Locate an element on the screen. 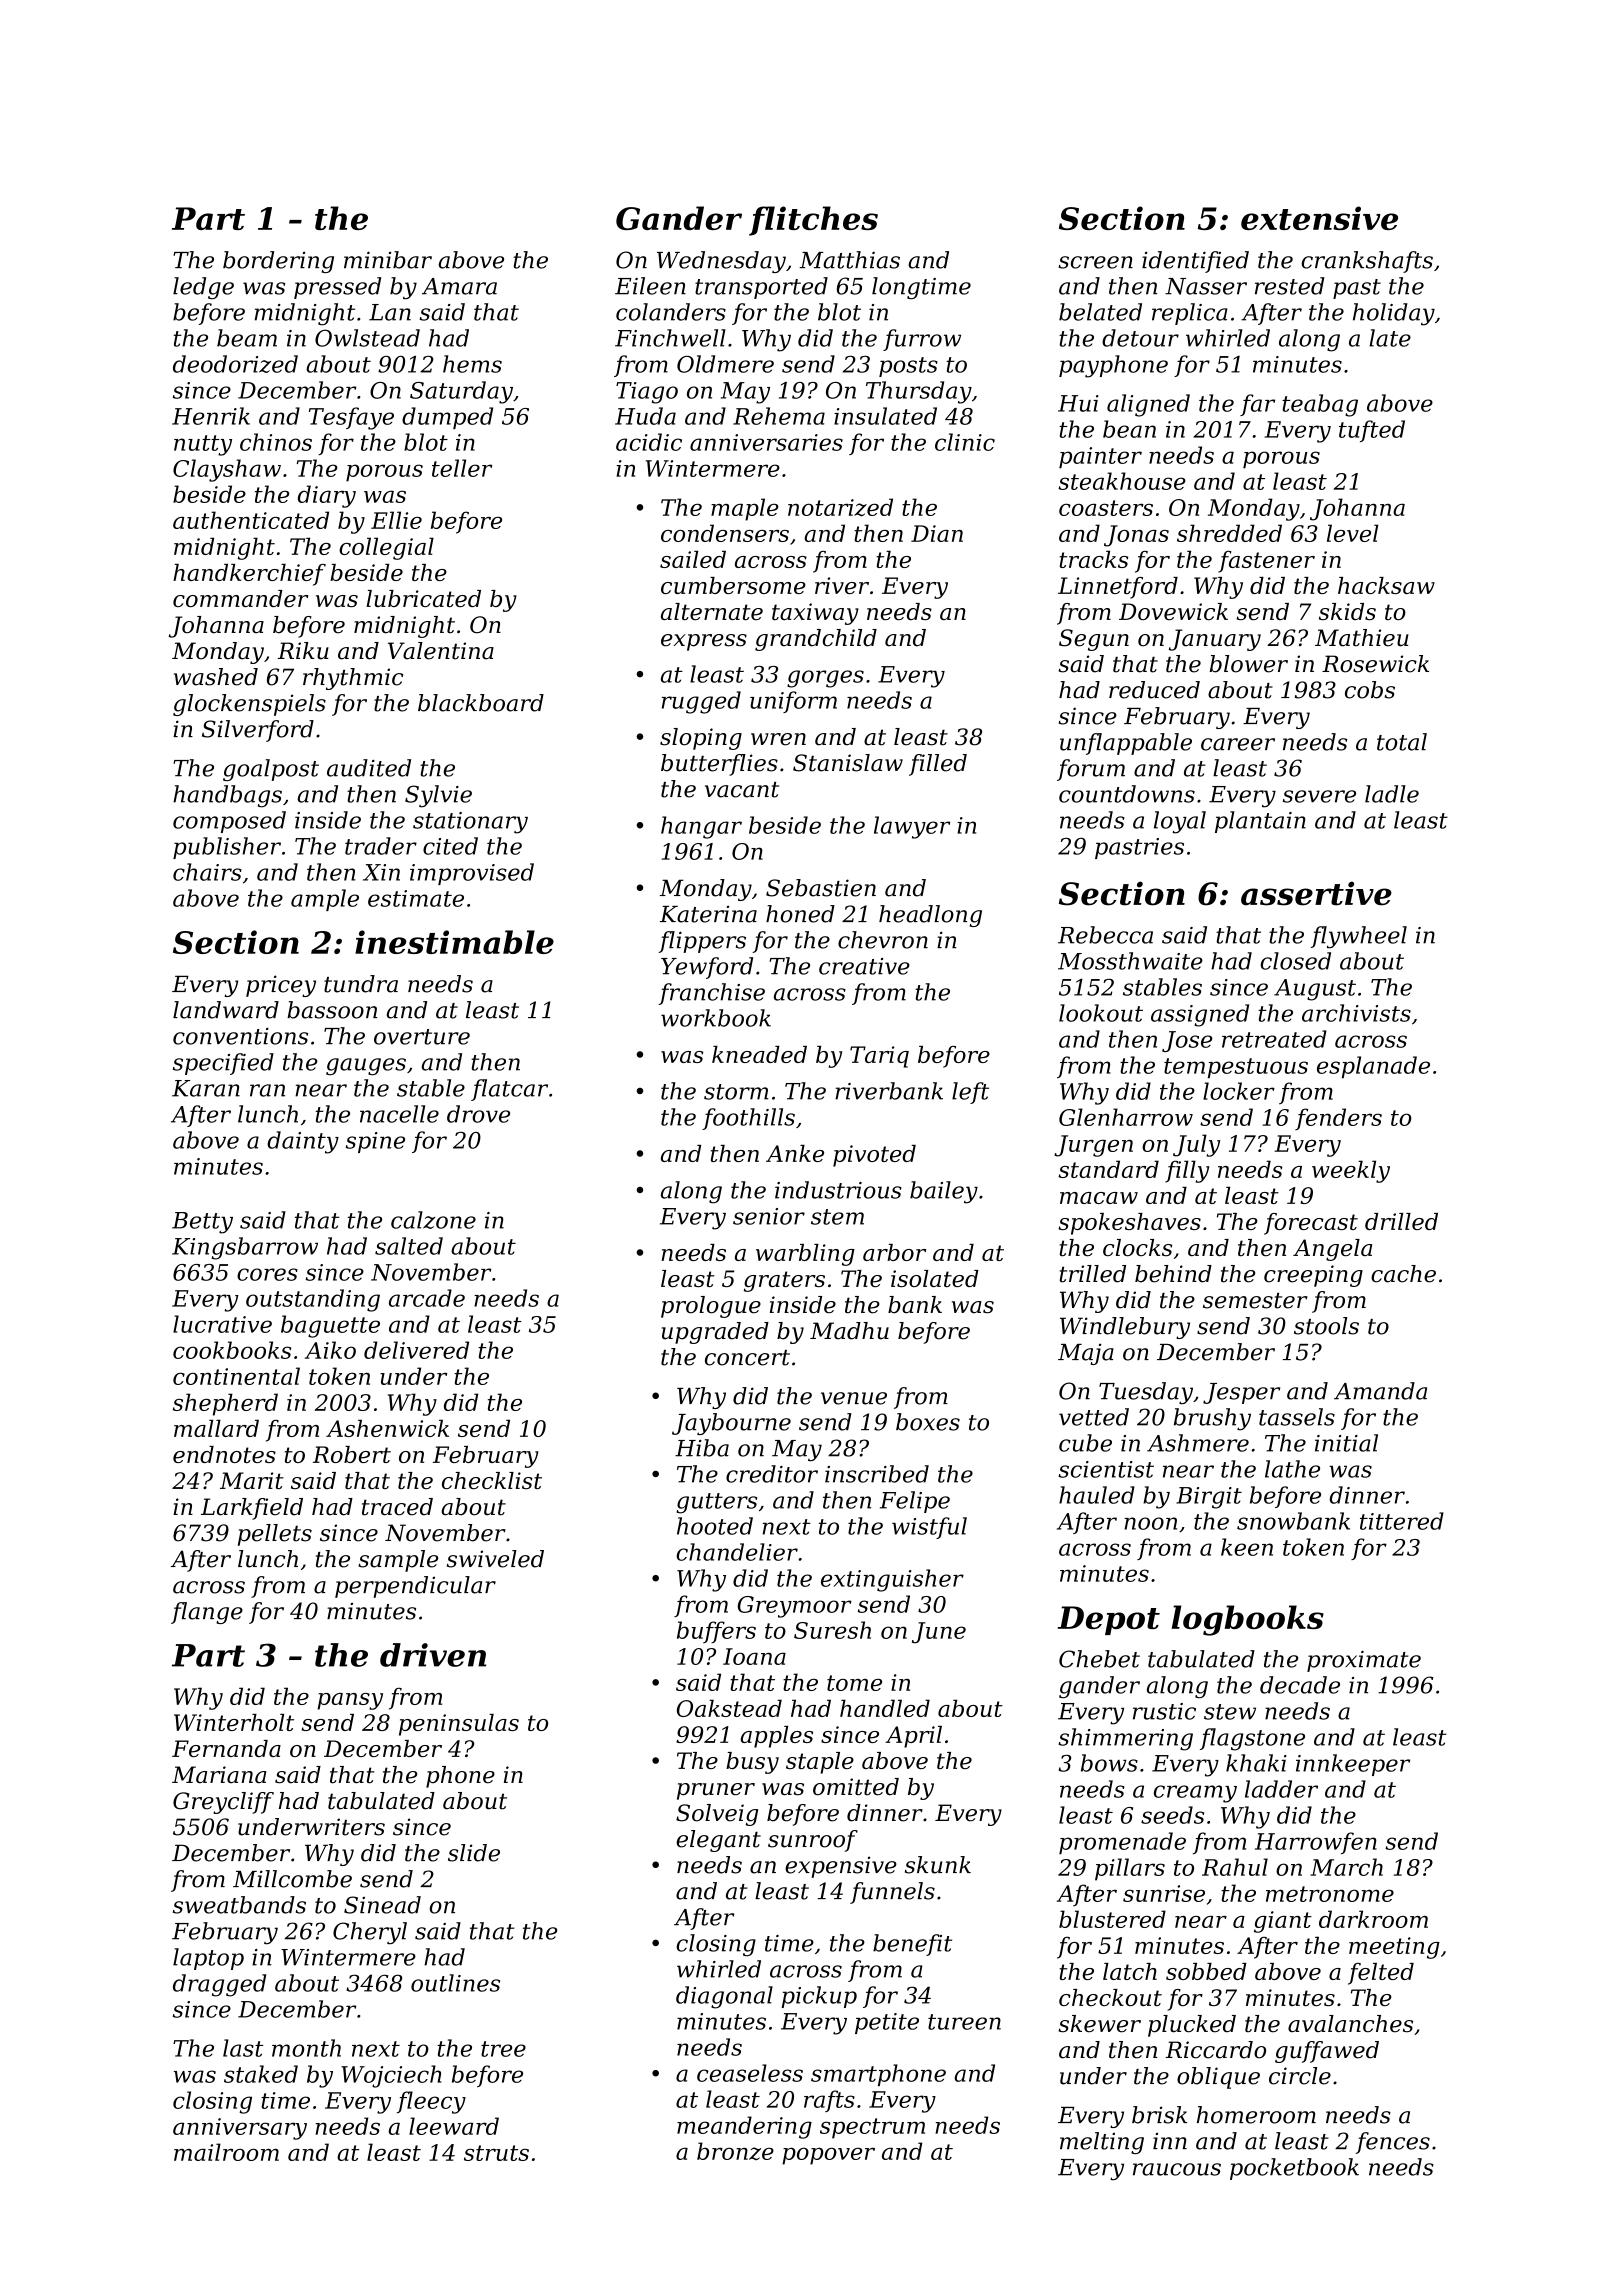 The height and width of the screenshot is (2292, 1620). struts is located at coordinates (496, 2153).
